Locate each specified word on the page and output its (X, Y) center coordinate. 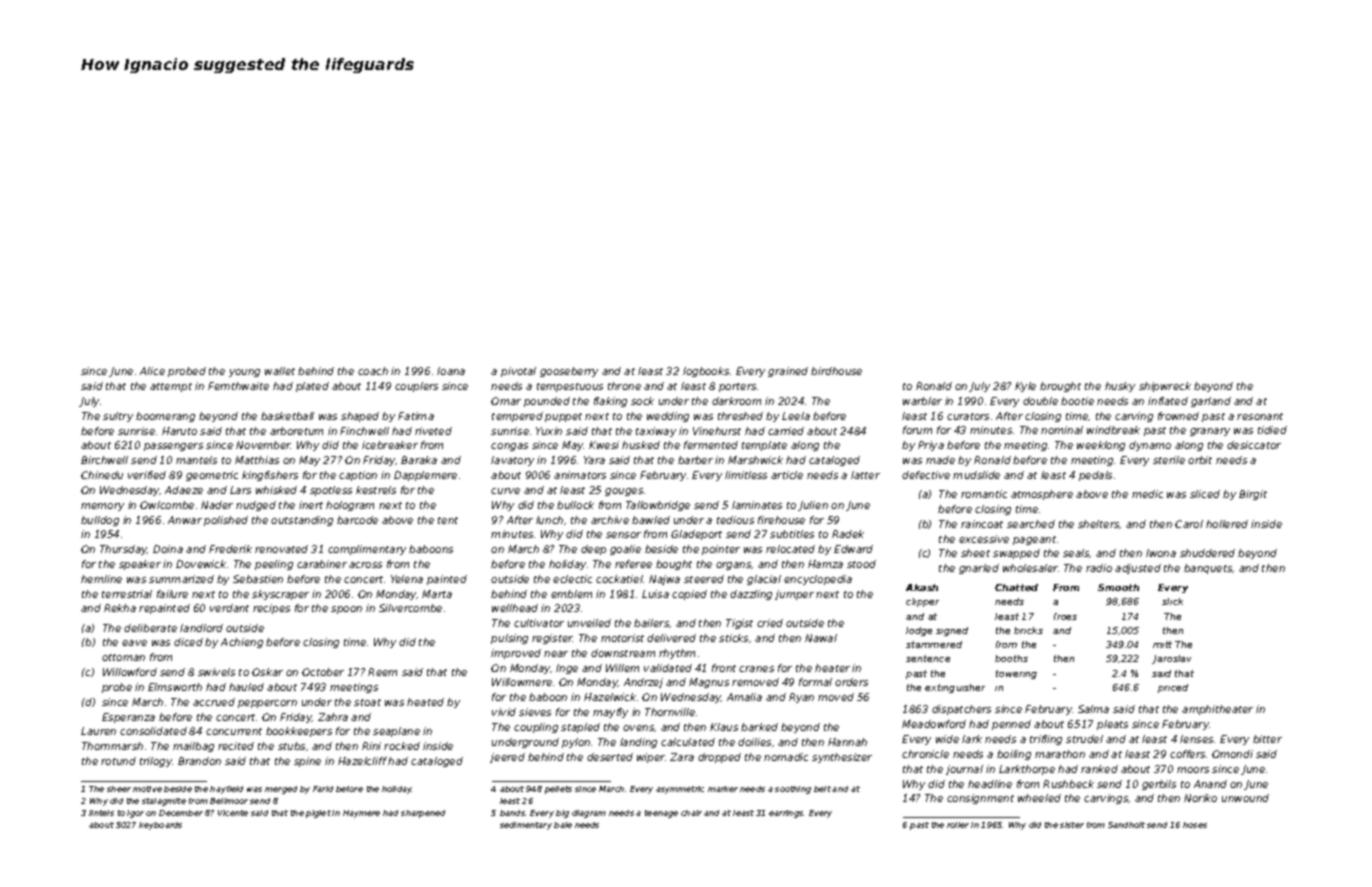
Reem (382, 672)
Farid (323, 789)
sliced (1205, 494)
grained (788, 372)
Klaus (724, 727)
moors (1193, 770)
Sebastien (258, 579)
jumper (794, 595)
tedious (735, 520)
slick (1172, 601)
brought (1060, 387)
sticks (733, 638)
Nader (217, 505)
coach (373, 371)
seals (1076, 553)
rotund (118, 761)
